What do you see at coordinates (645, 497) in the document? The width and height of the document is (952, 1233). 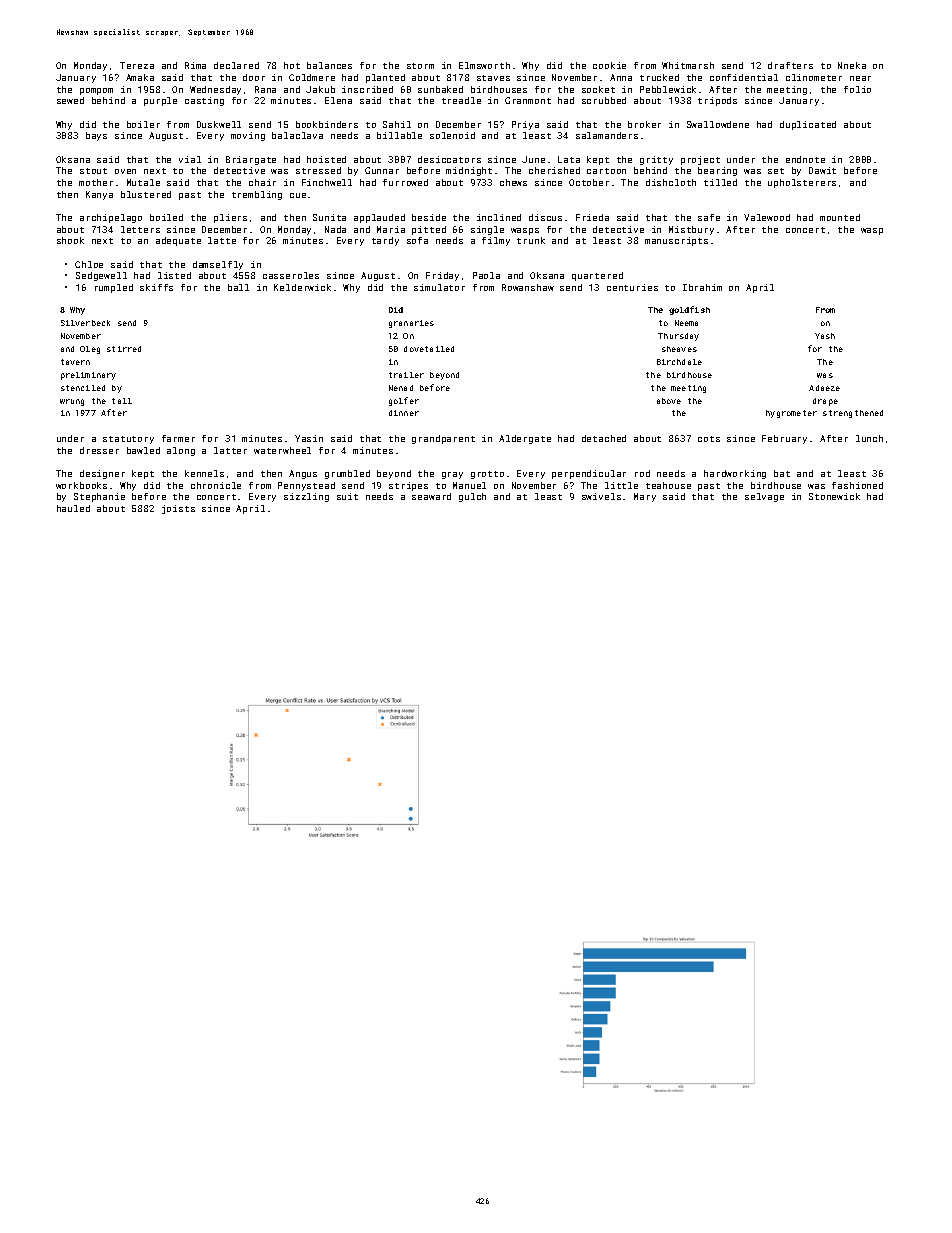 I see `Mary` at bounding box center [645, 497].
